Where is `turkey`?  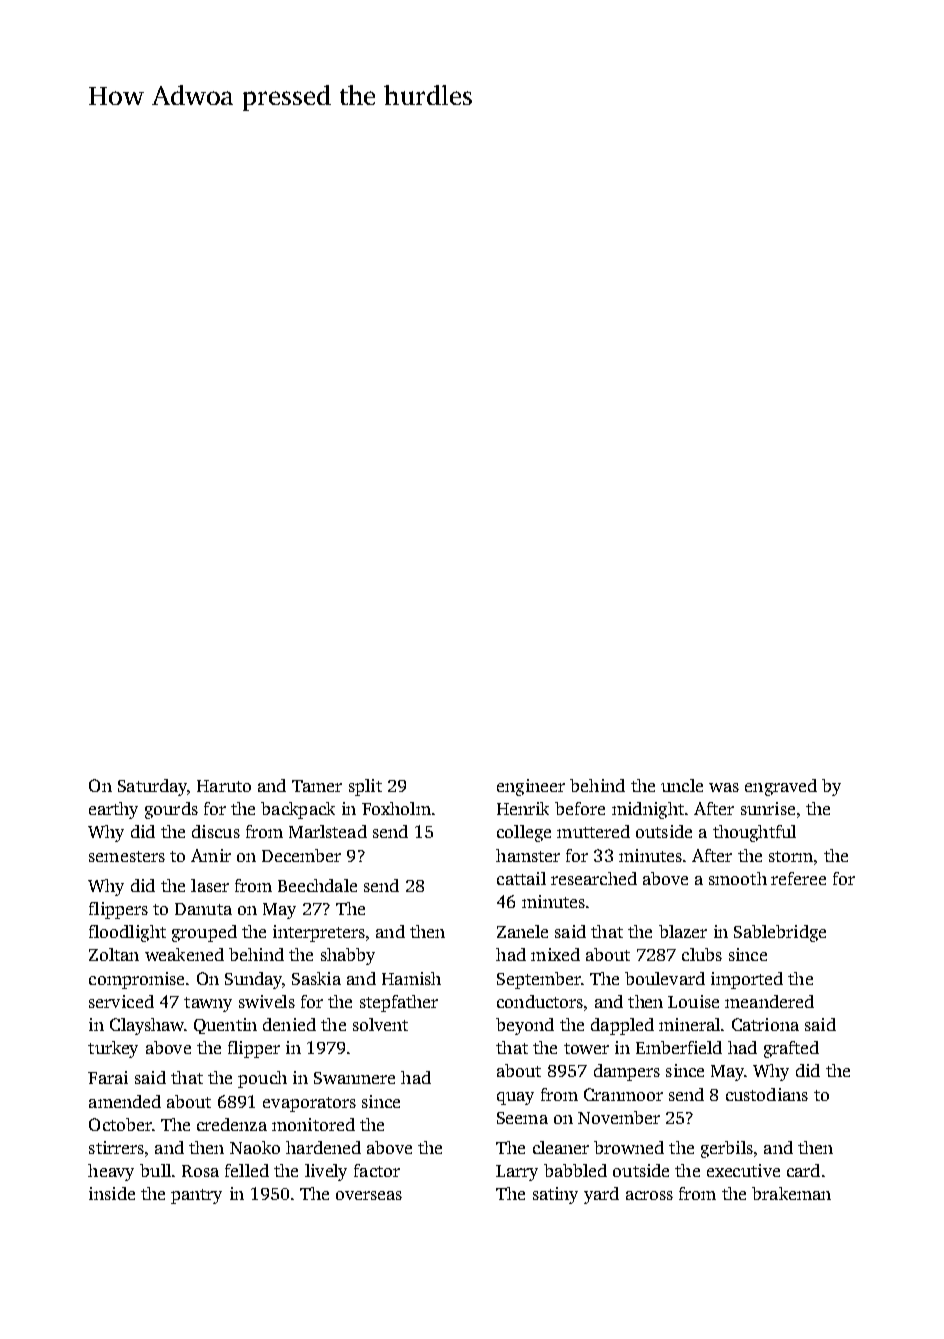 turkey is located at coordinates (113, 1049).
